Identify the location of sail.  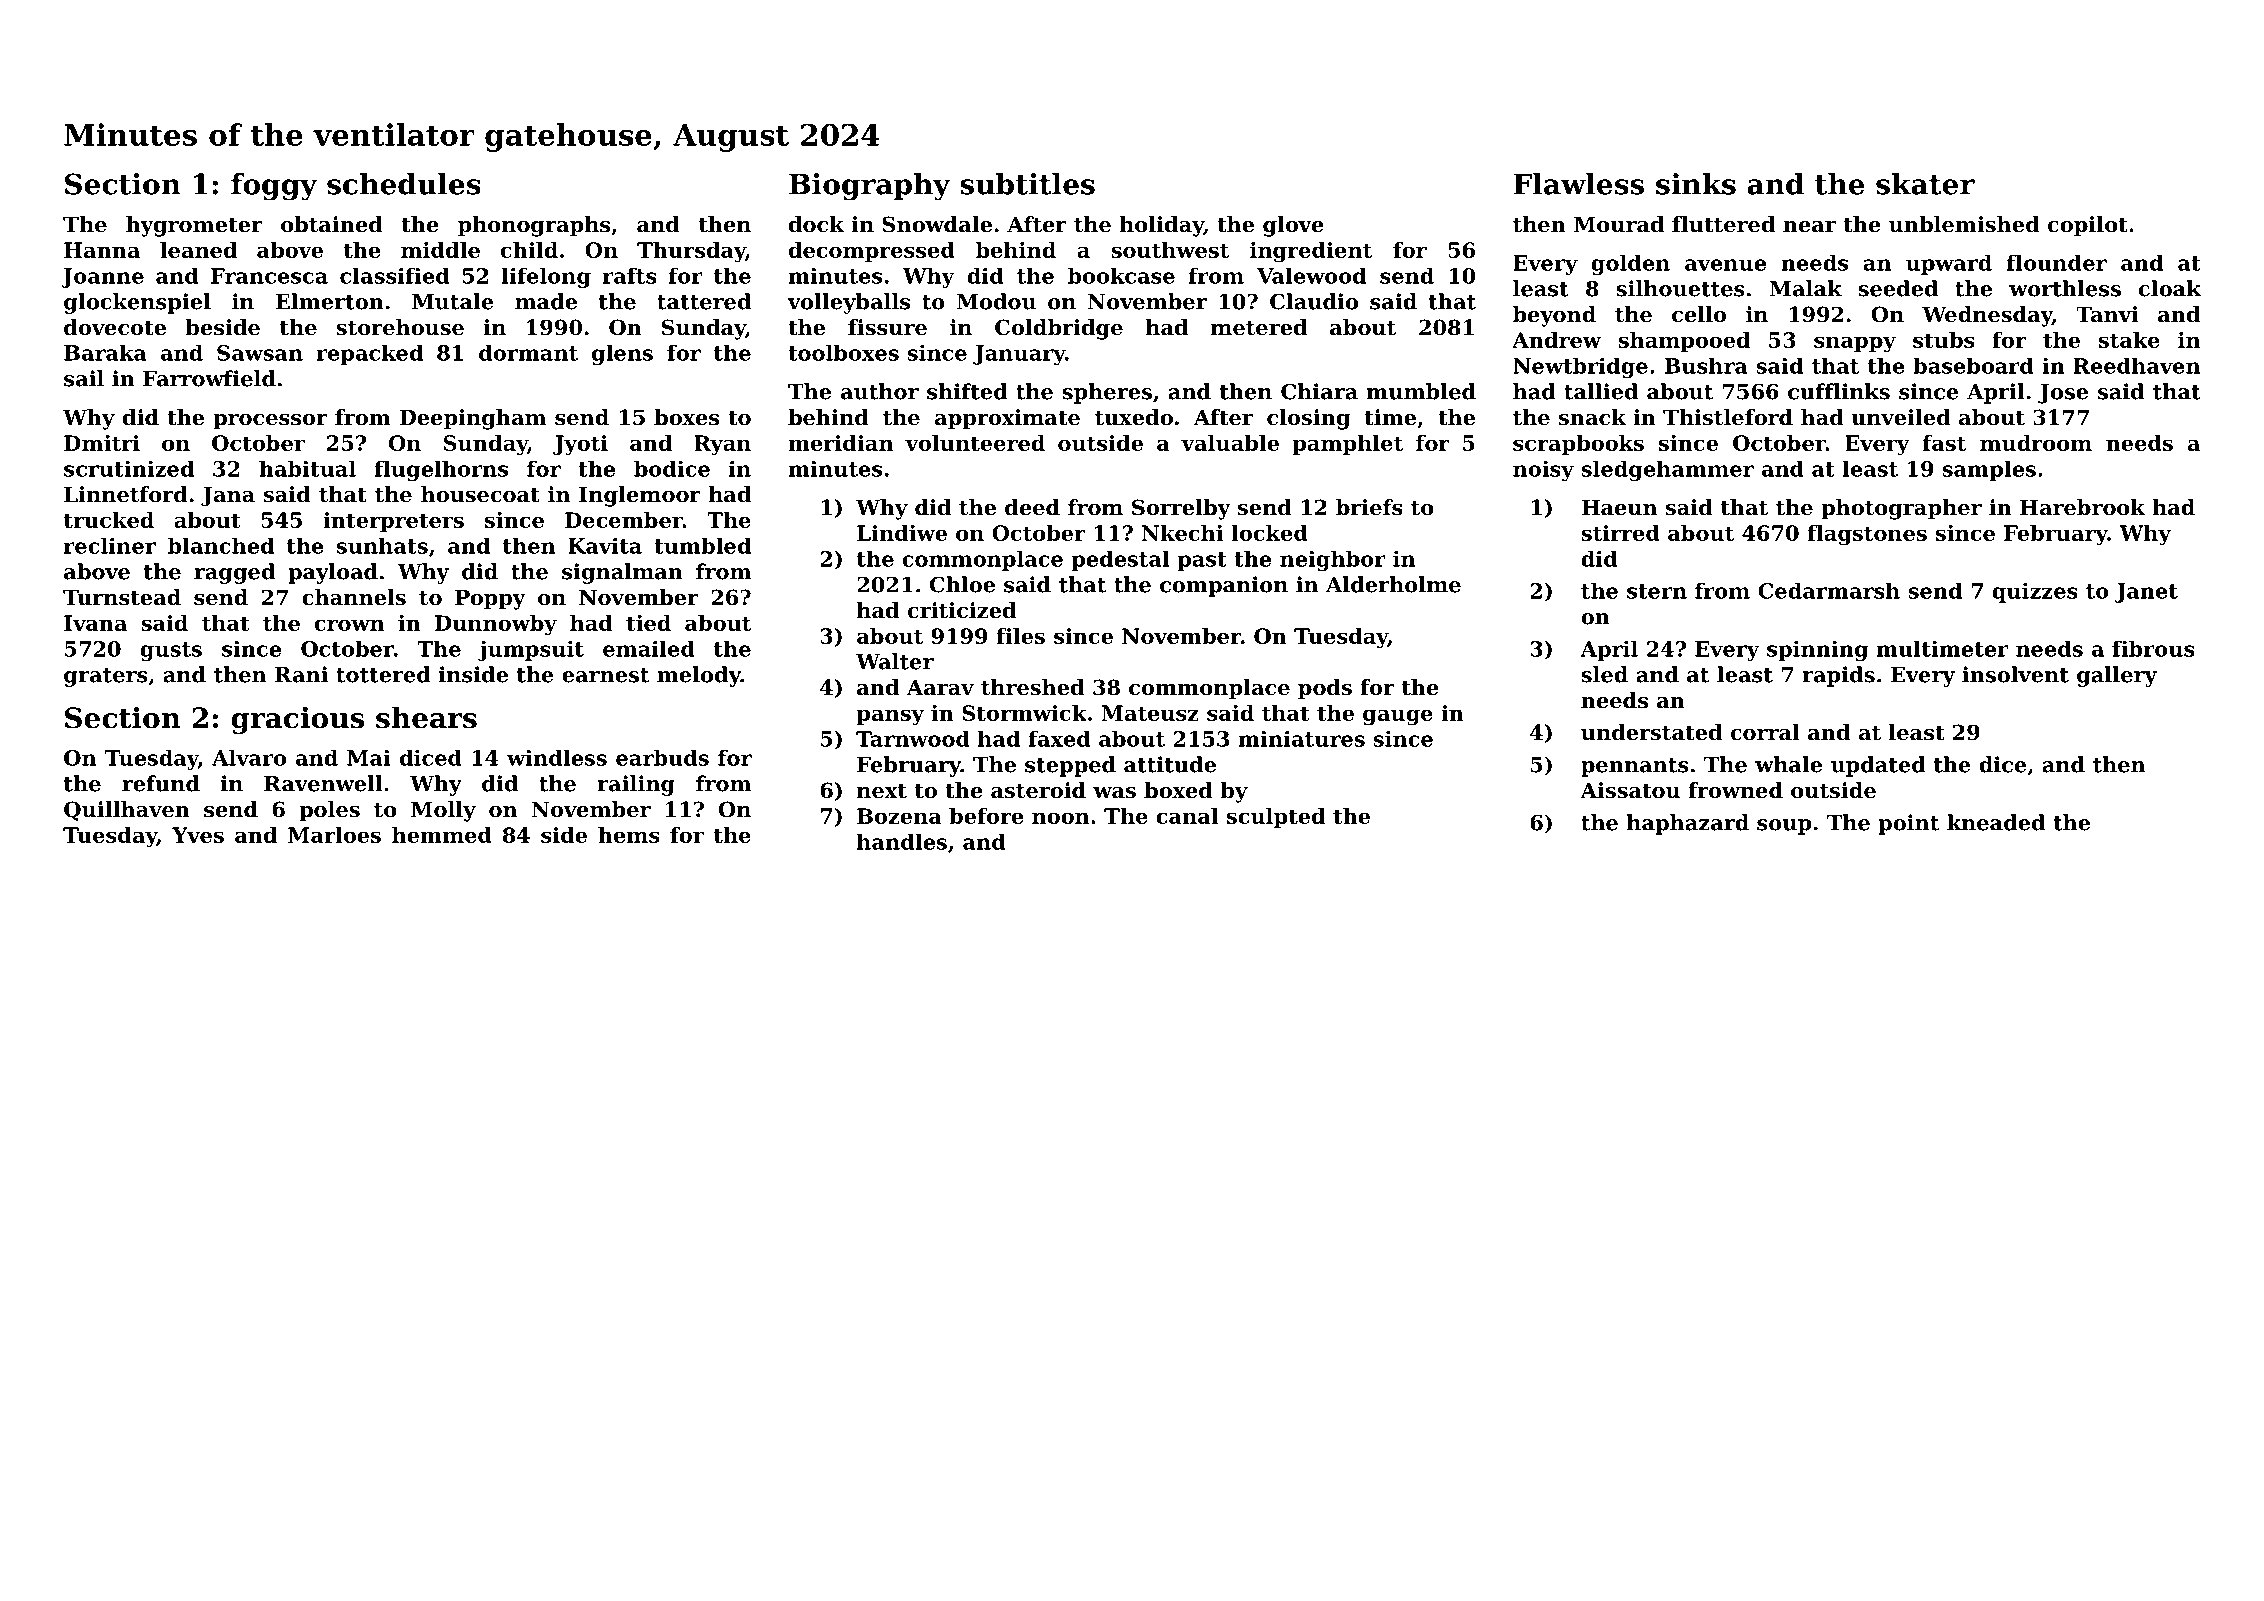
(84, 378).
